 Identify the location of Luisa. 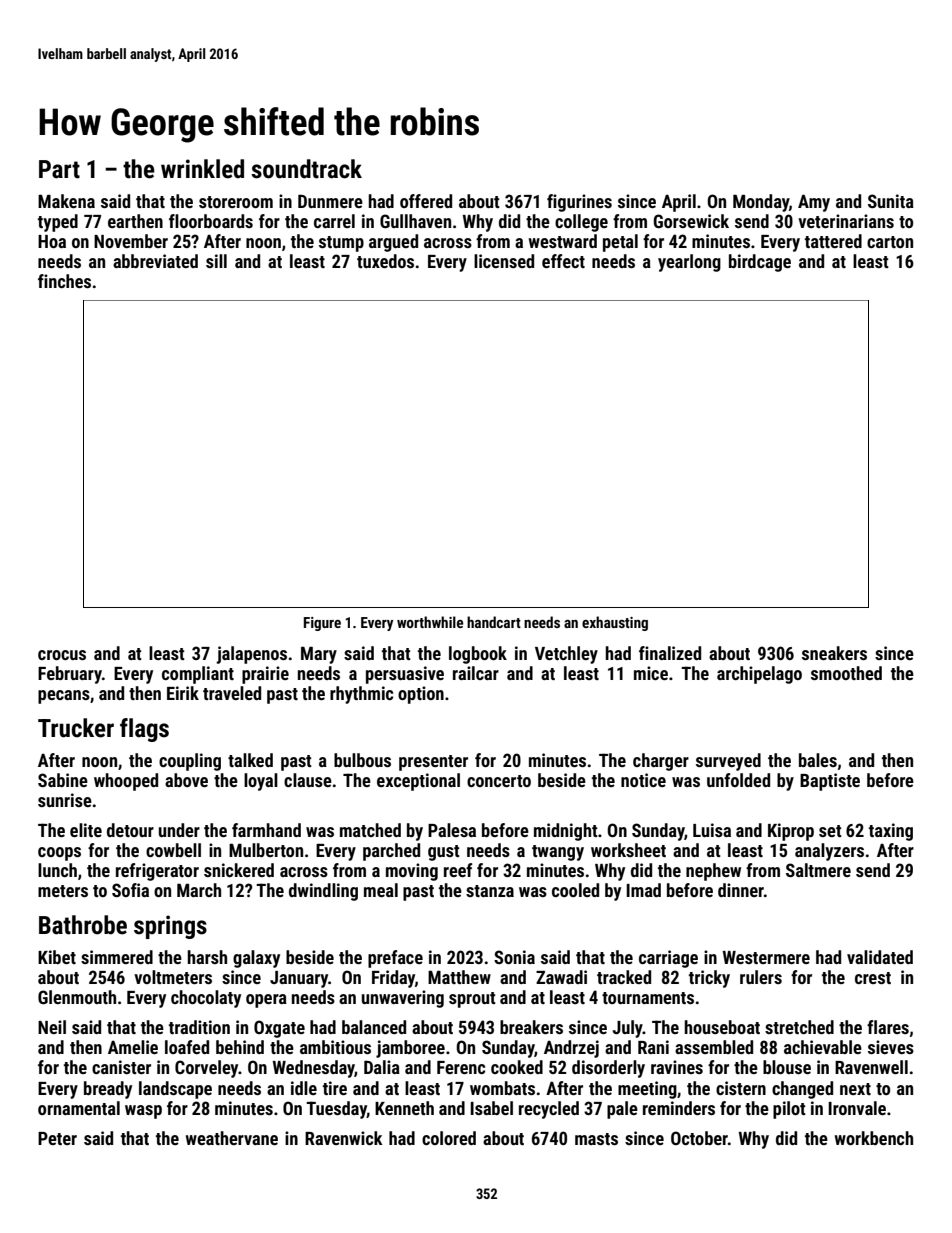
(712, 830).
